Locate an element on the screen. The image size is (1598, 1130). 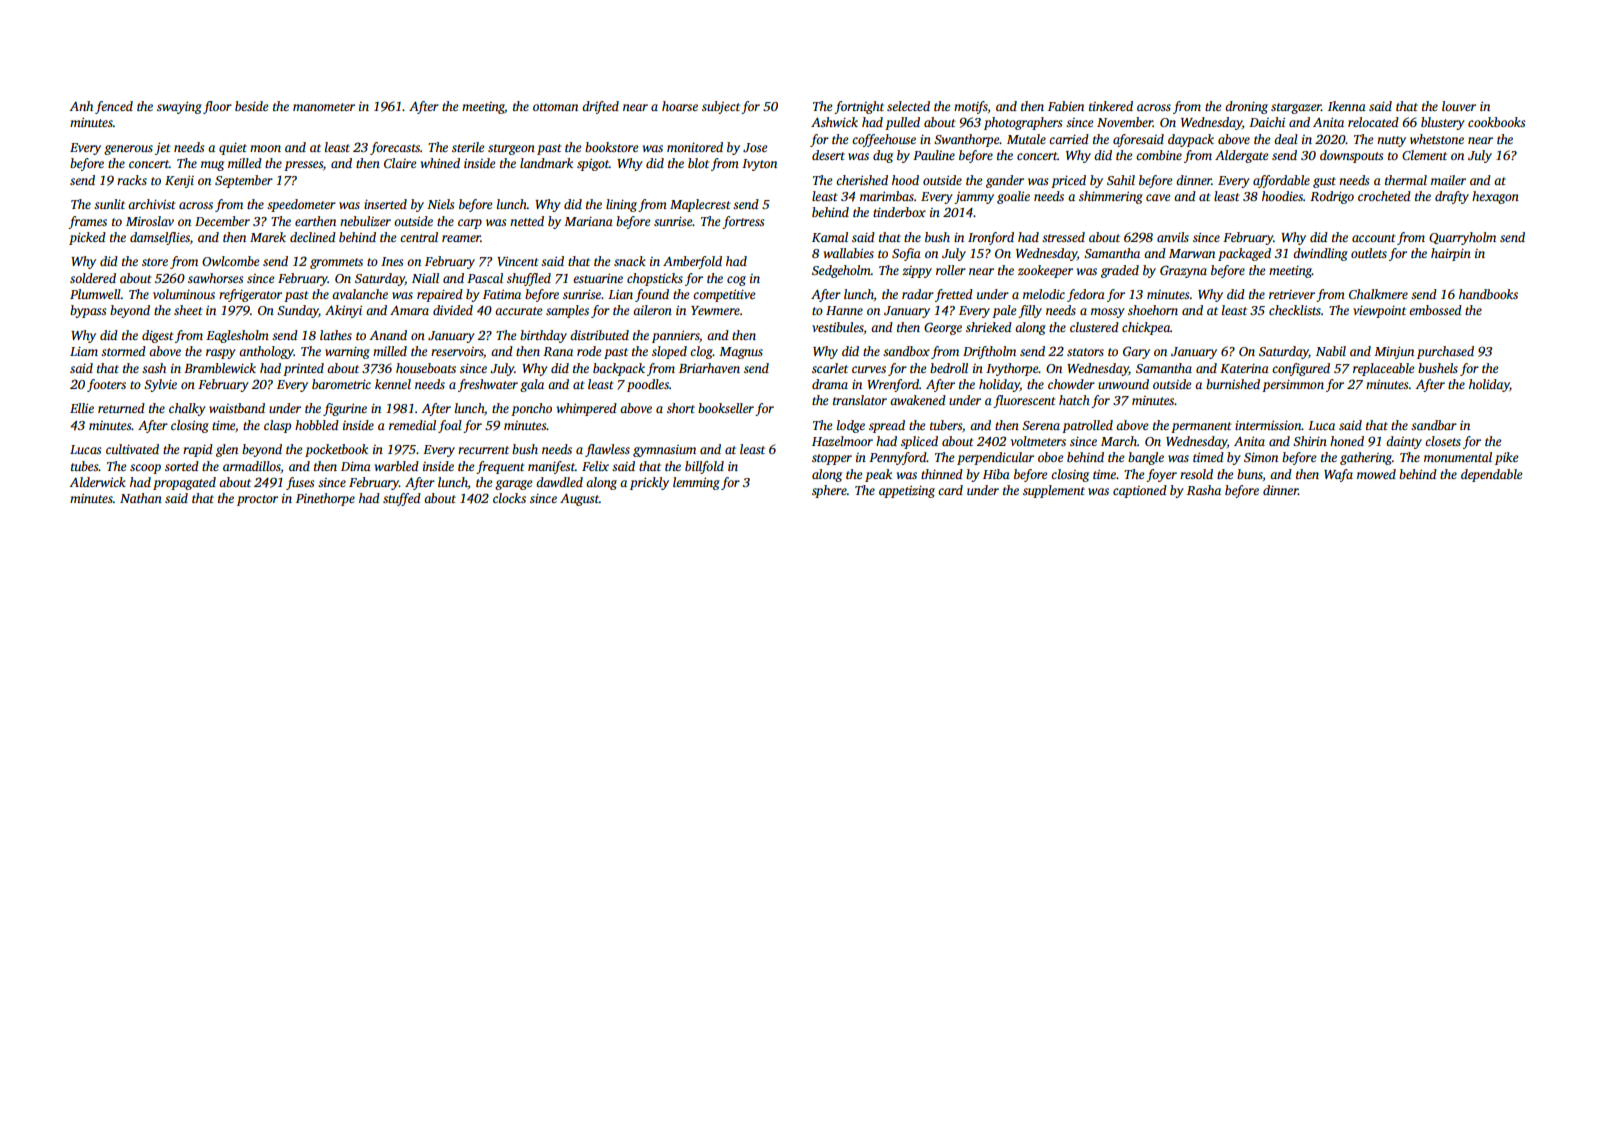
goalie is located at coordinates (1013, 197).
